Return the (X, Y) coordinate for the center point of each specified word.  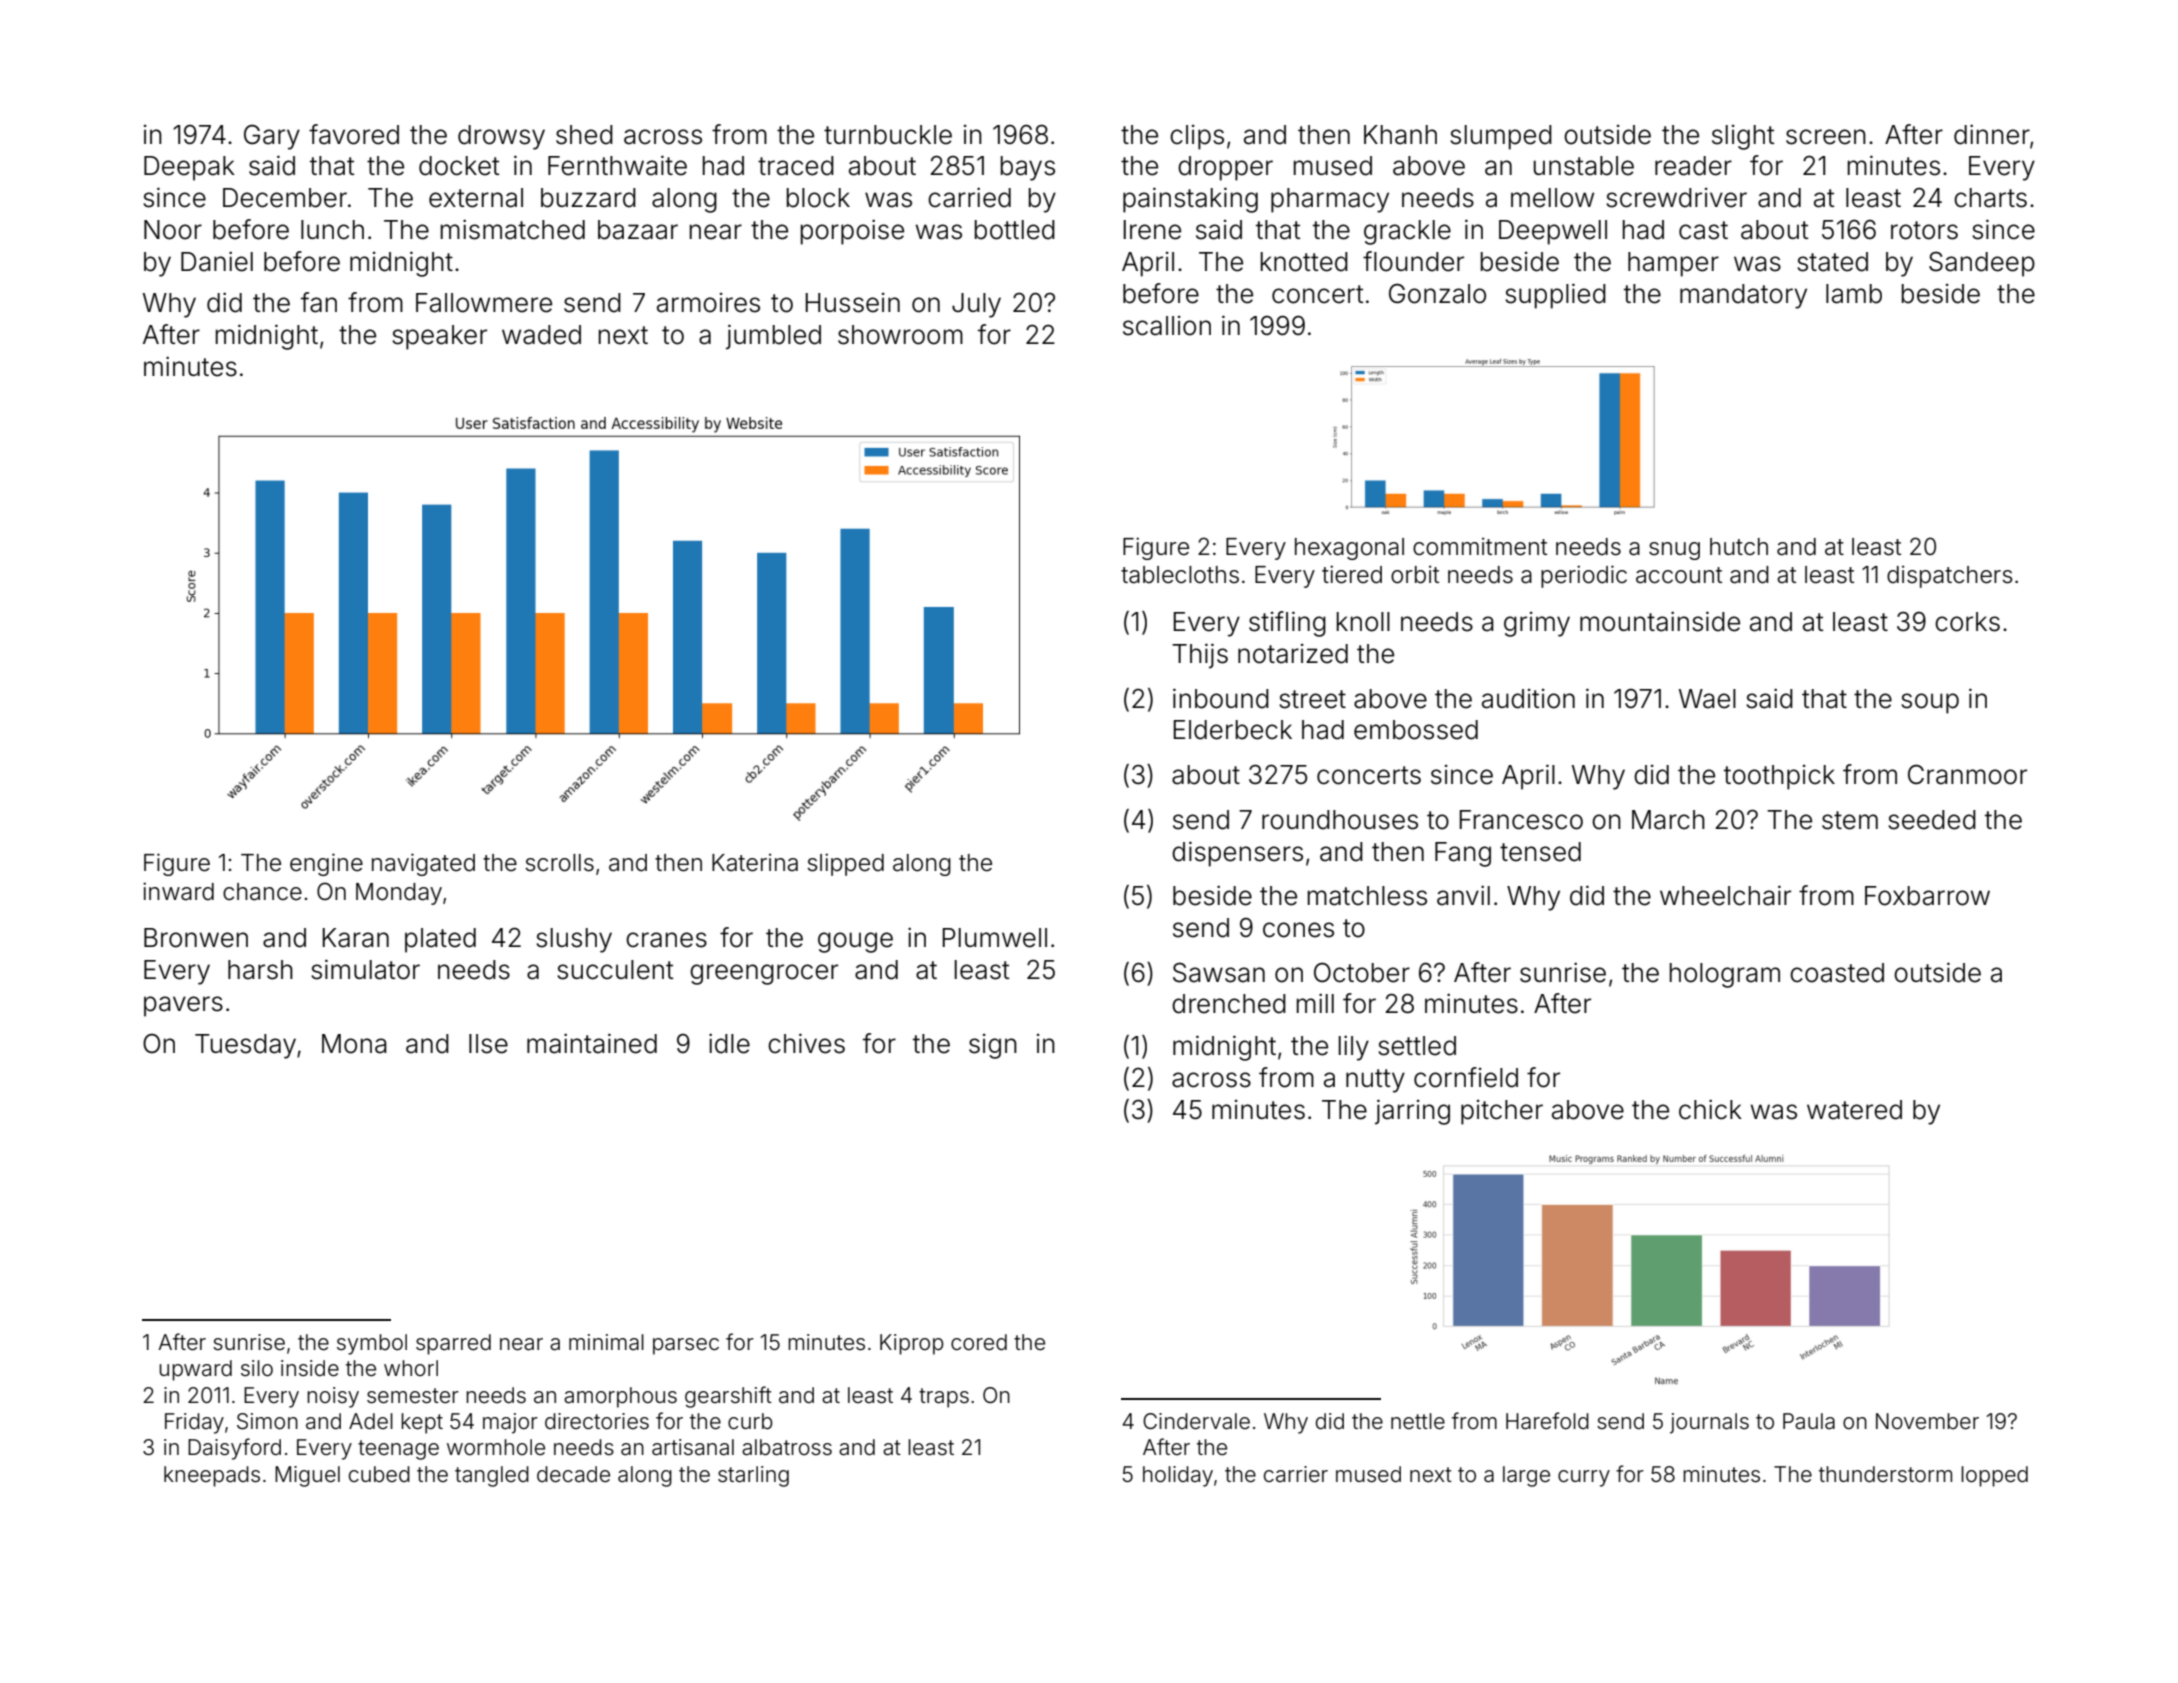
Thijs (1200, 656)
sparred (453, 1344)
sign (993, 1046)
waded (541, 335)
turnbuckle (888, 135)
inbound (1221, 698)
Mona (354, 1044)
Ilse (488, 1044)
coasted (1837, 973)
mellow (1552, 198)
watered (1854, 1110)
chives (806, 1043)
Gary (272, 137)
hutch (1739, 546)
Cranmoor (1967, 774)
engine (326, 864)
